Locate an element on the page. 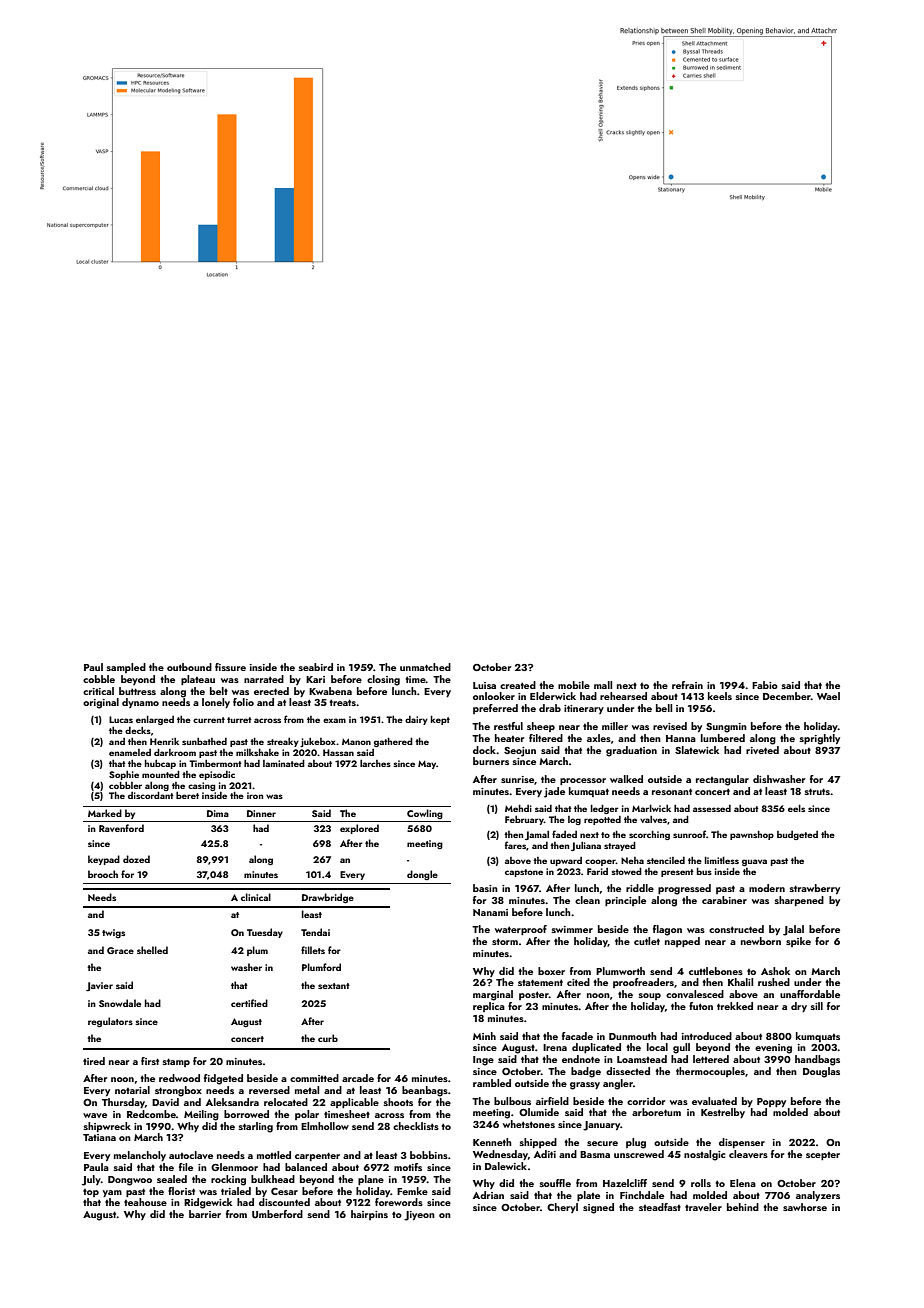  clinical is located at coordinates (256, 897).
